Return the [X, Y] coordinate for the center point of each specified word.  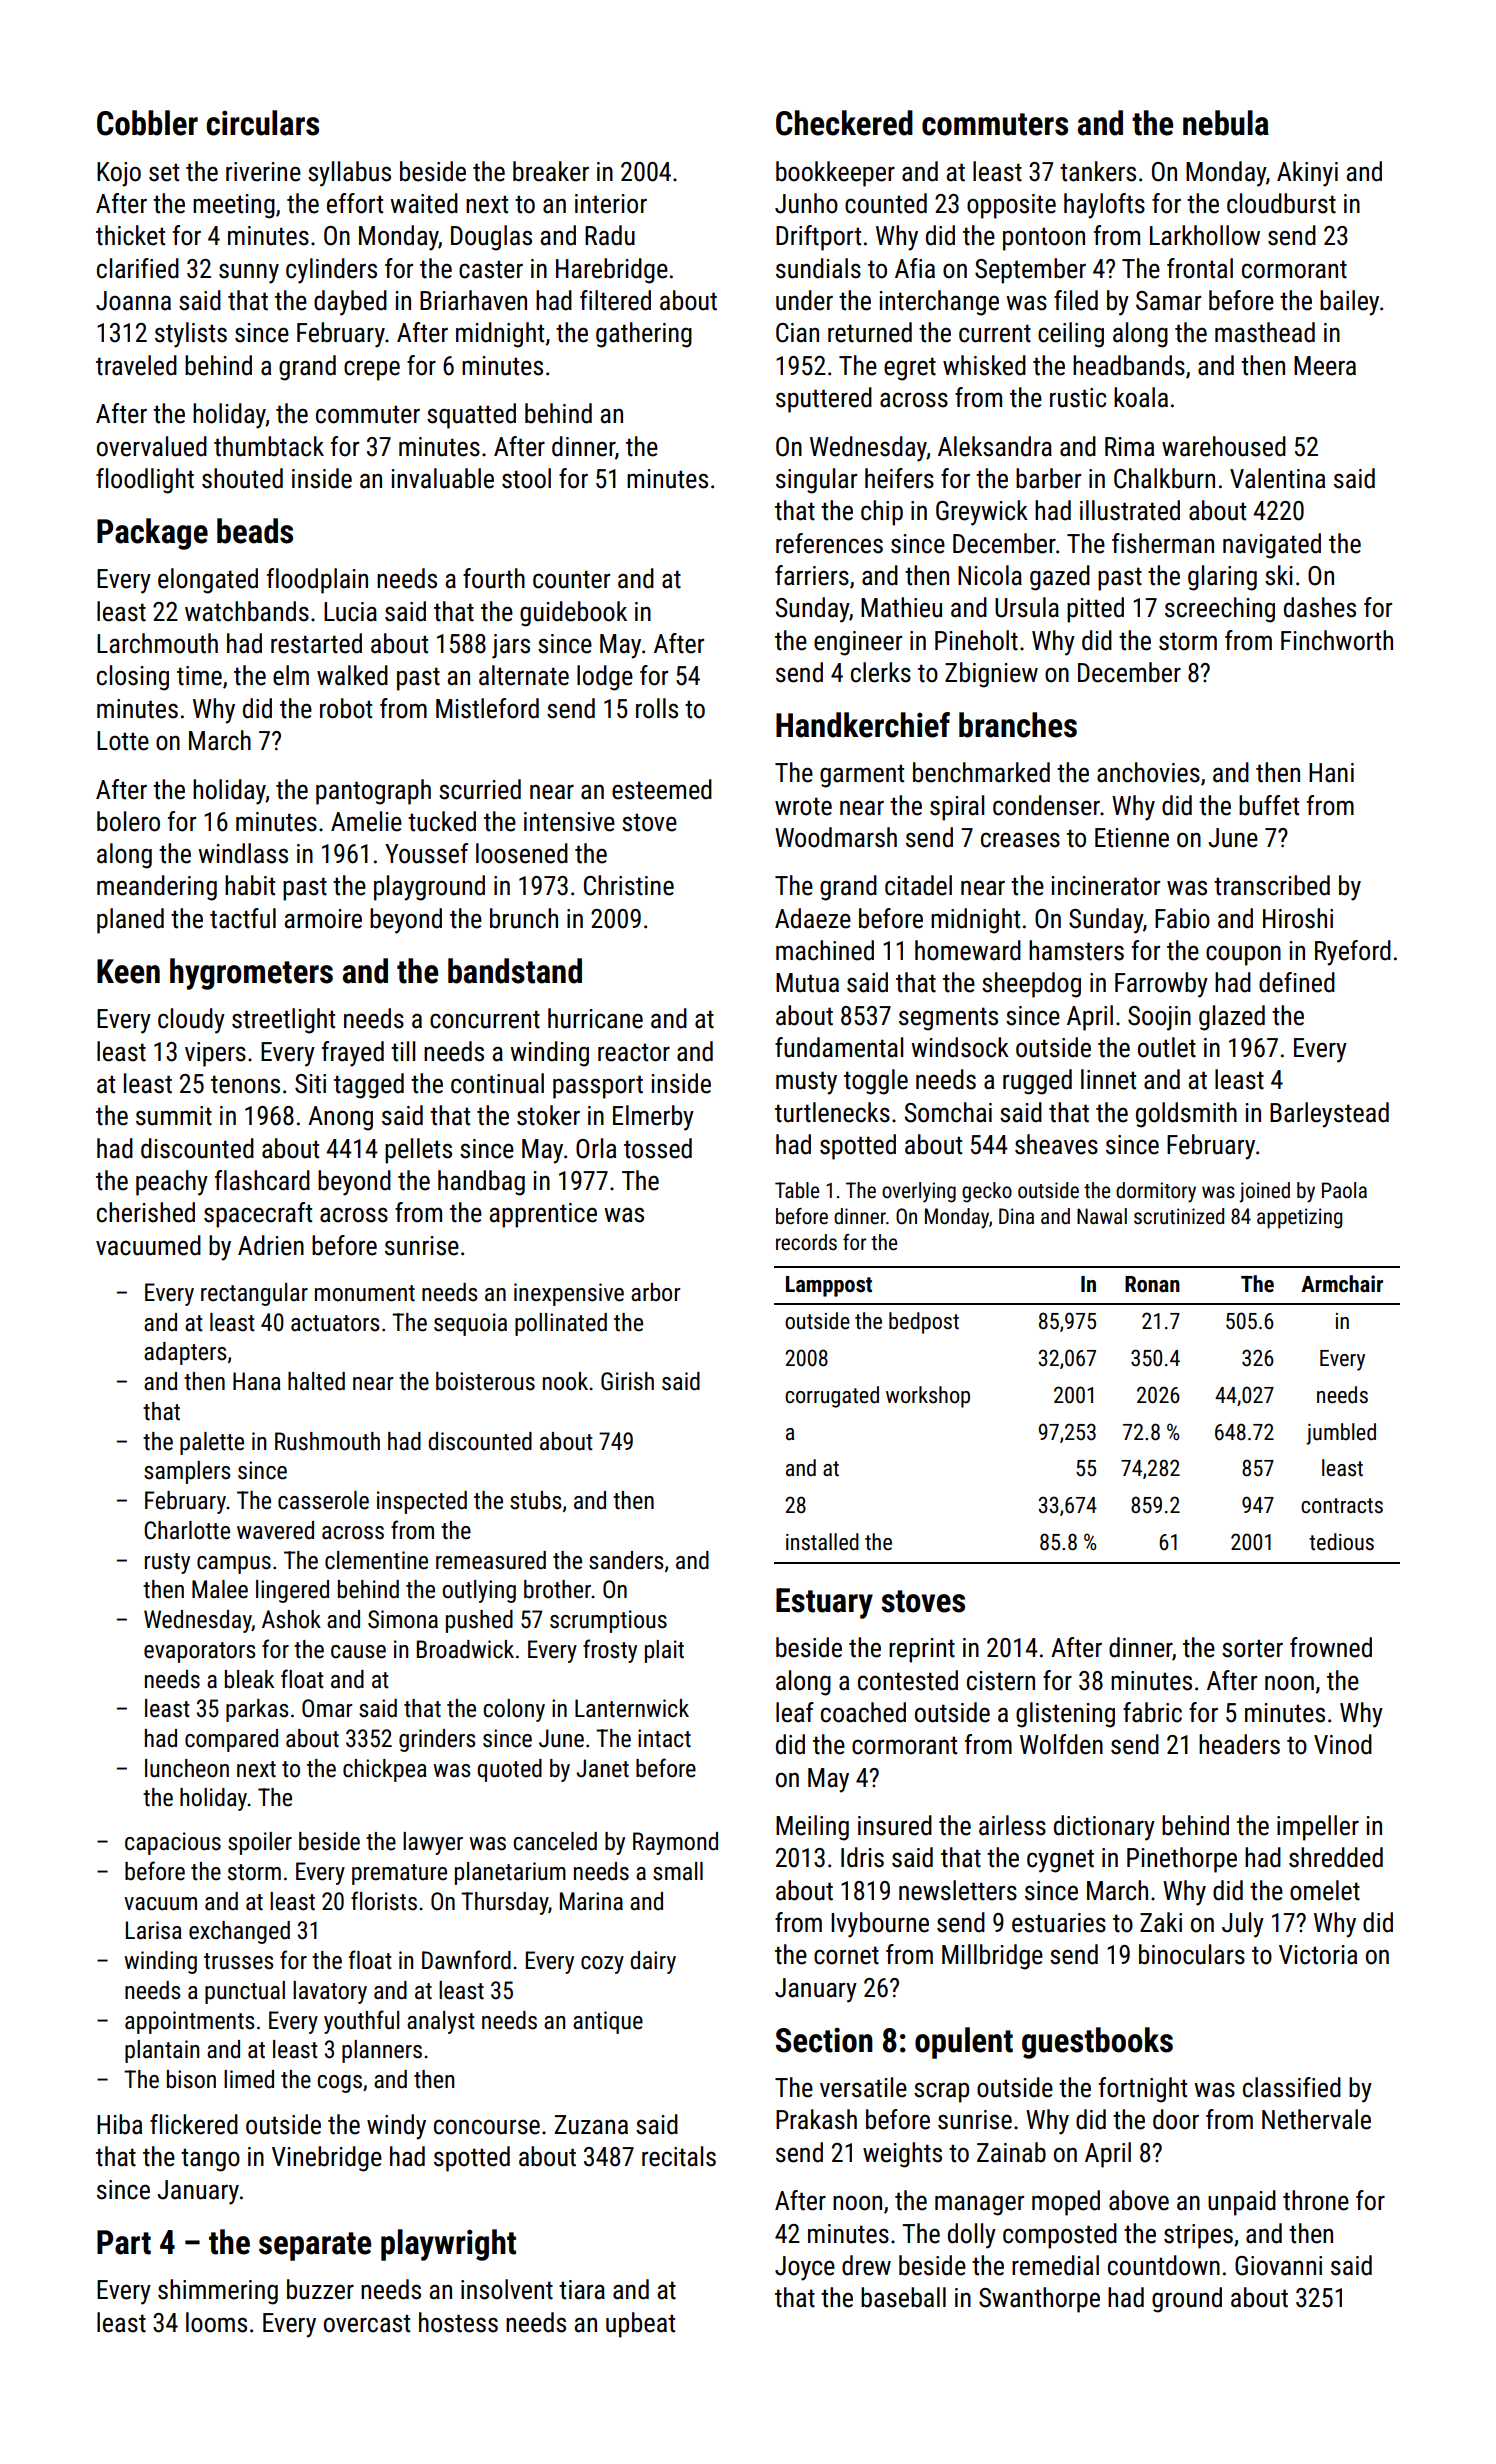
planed [130, 921]
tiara [582, 2290]
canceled [555, 1841]
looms [216, 2322]
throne [1316, 2200]
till [403, 1051]
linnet [1108, 1079]
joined [1264, 1192]
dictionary [1104, 1828]
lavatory [330, 1992]
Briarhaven [473, 300]
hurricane [595, 1018]
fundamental [839, 1047]
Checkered [844, 123]
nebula [1226, 123]
